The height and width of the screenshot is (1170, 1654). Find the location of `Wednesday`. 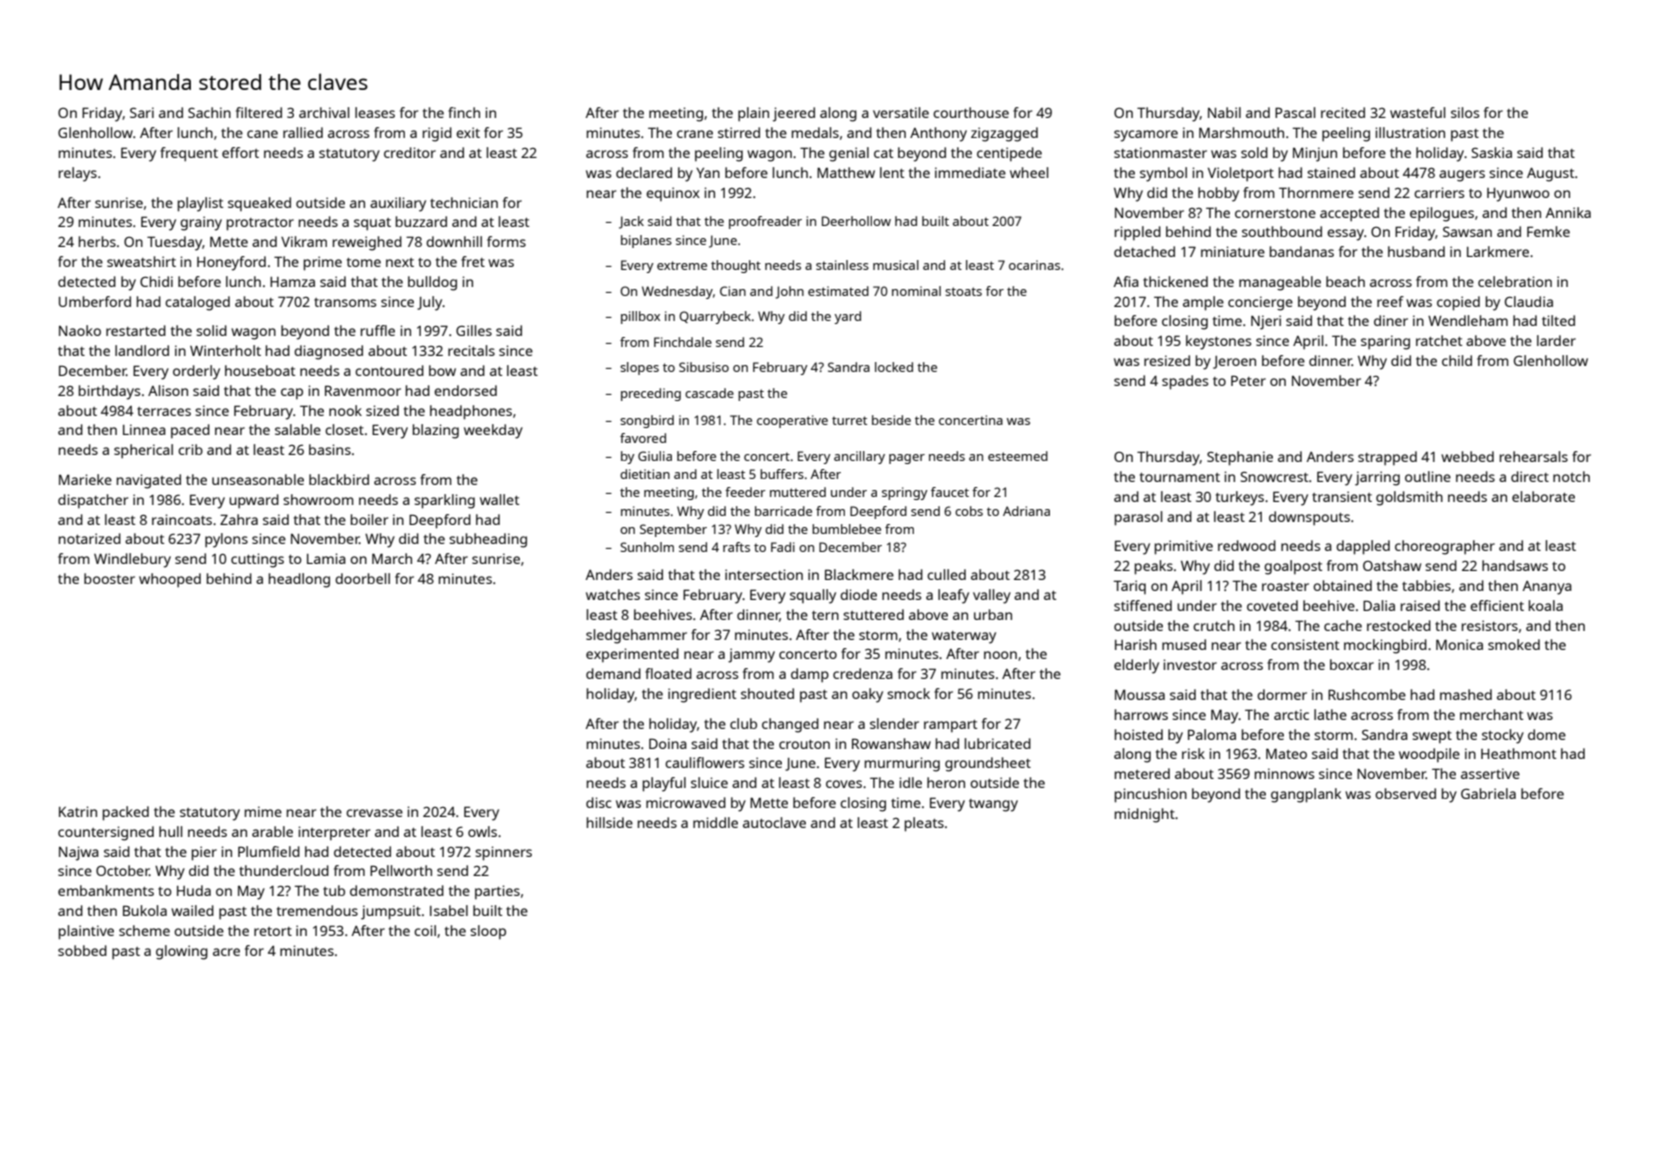

Wednesday is located at coordinates (677, 292).
